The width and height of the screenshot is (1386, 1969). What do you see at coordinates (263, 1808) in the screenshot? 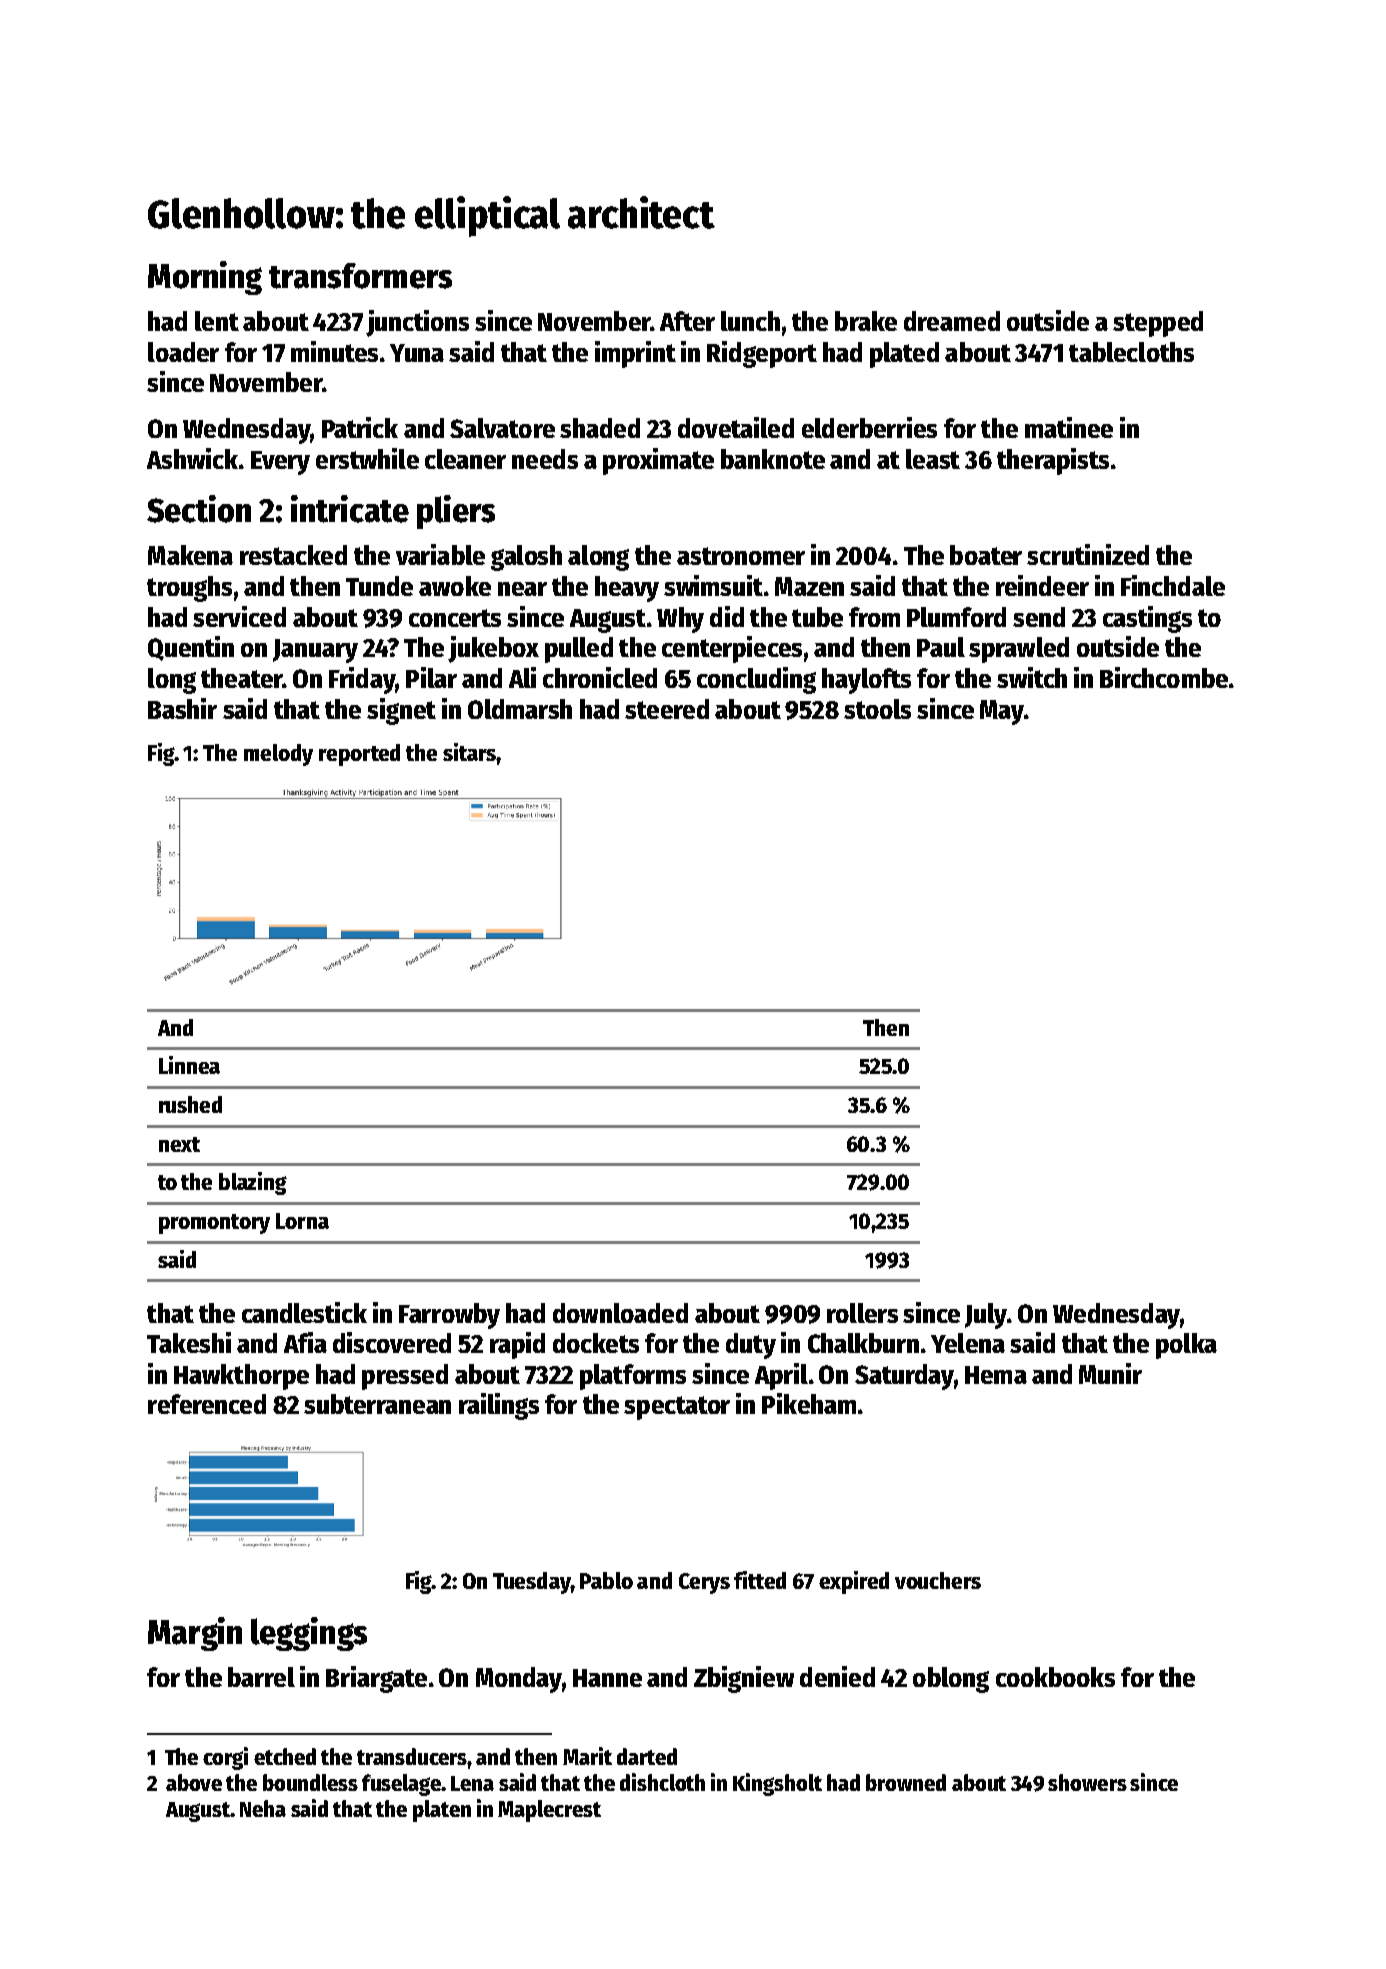
I see `Neha` at bounding box center [263, 1808].
